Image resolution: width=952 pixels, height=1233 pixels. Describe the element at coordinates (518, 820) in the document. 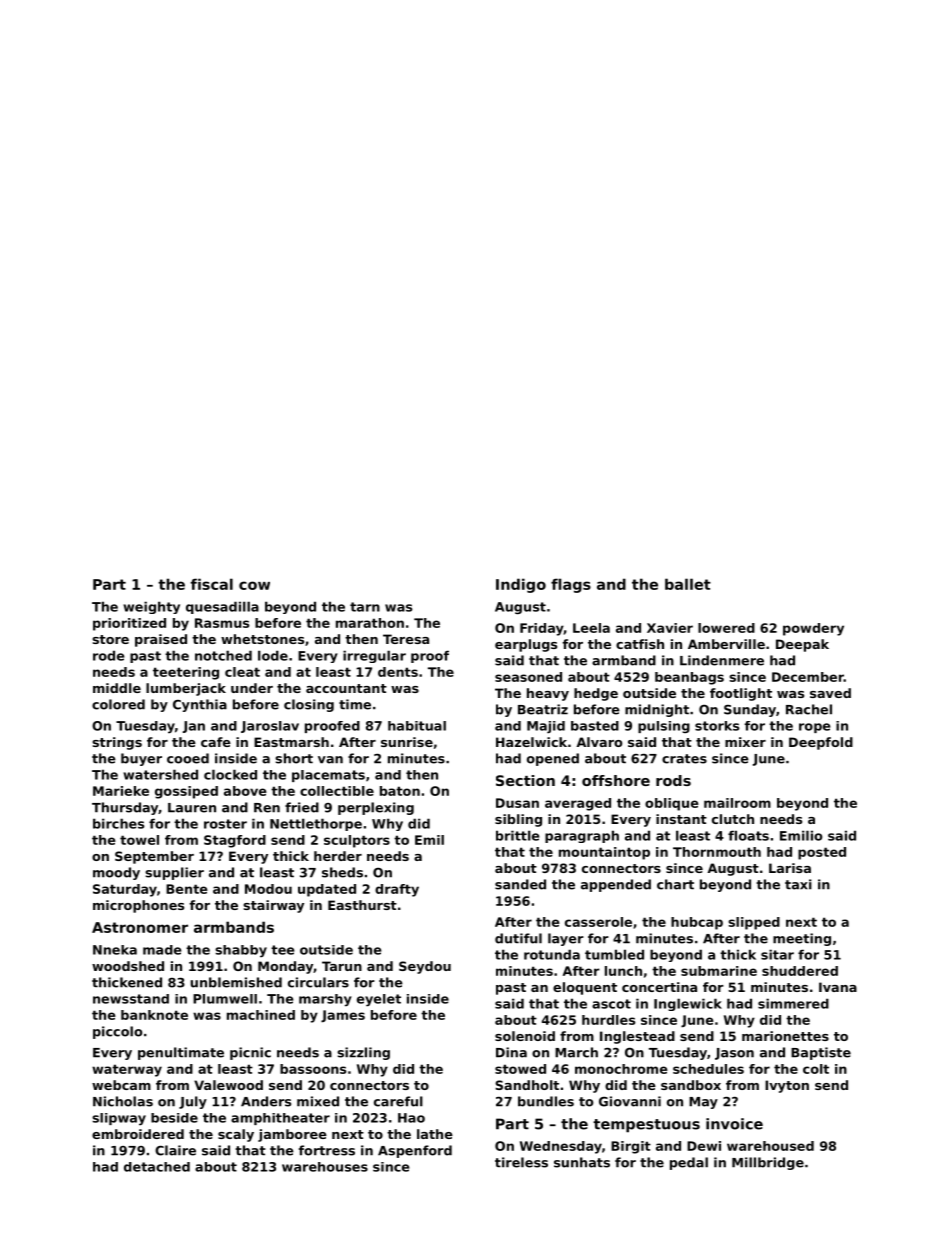

I see `sibling` at that location.
